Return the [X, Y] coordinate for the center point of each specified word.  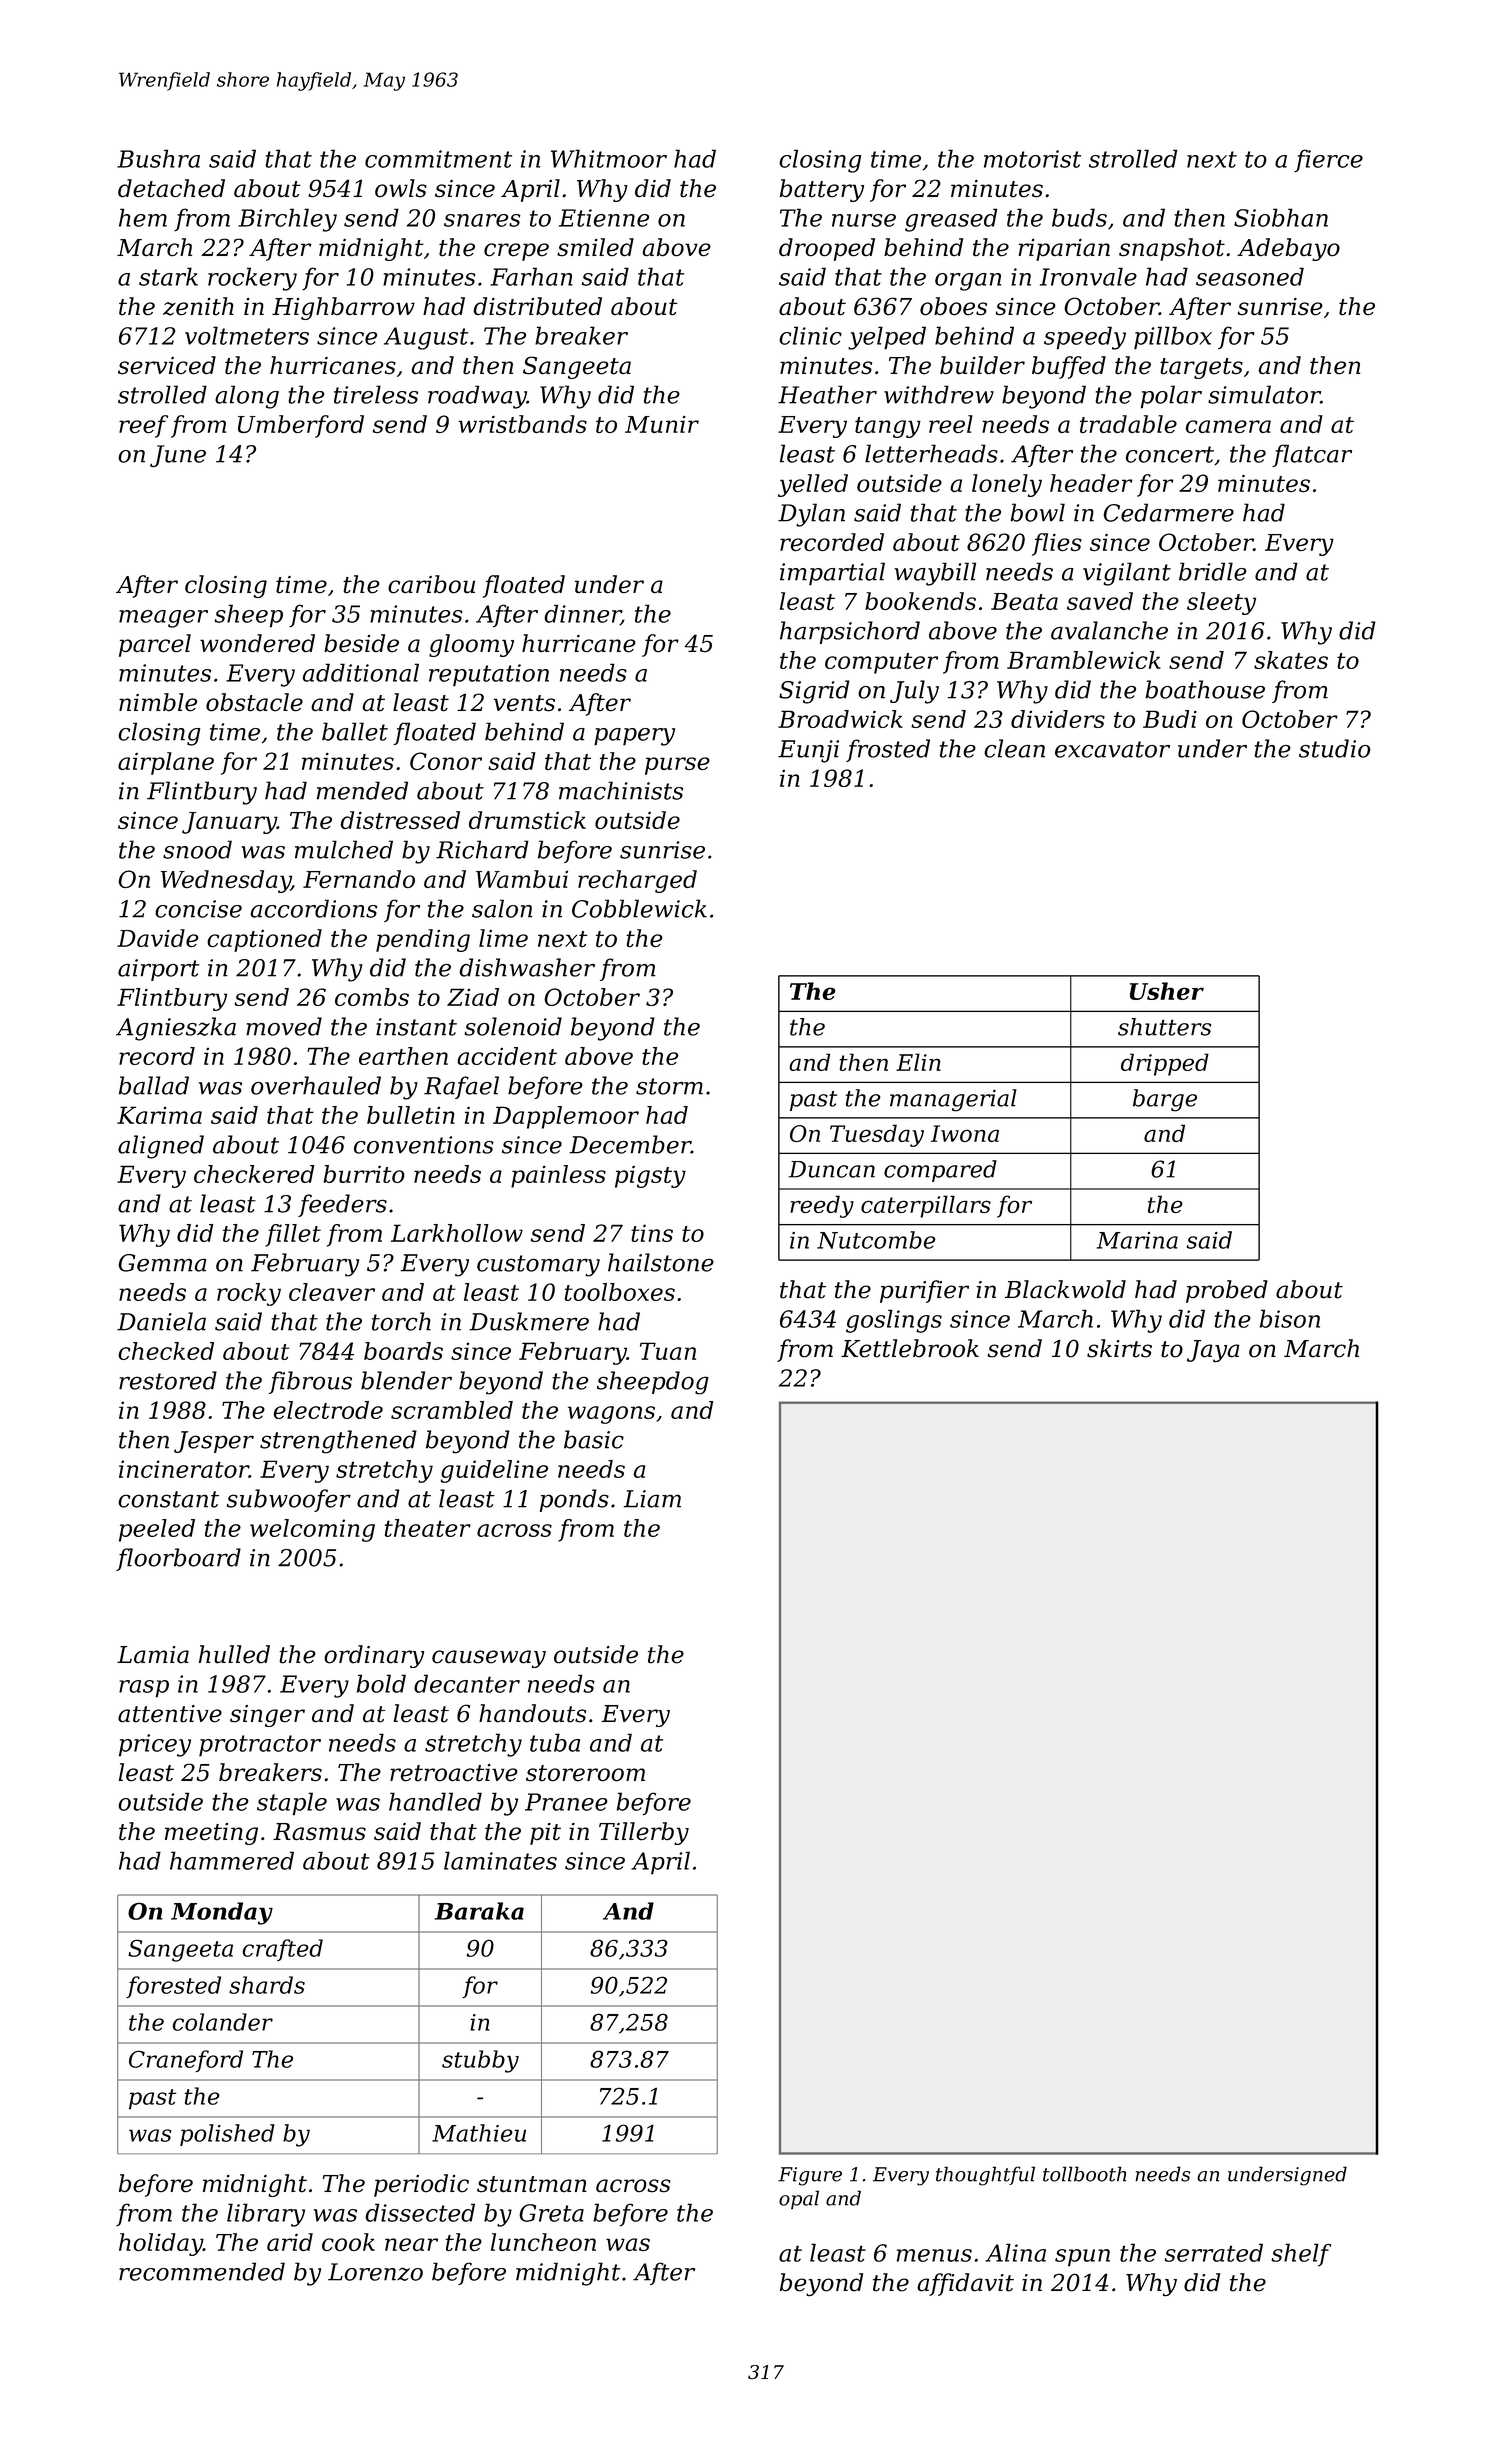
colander [222, 2022]
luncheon [543, 2242]
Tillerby [644, 1833]
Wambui [522, 879]
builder [982, 365]
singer [267, 1716]
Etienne [604, 218]
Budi [1170, 719]
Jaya [1213, 1351]
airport [159, 970]
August [426, 338]
